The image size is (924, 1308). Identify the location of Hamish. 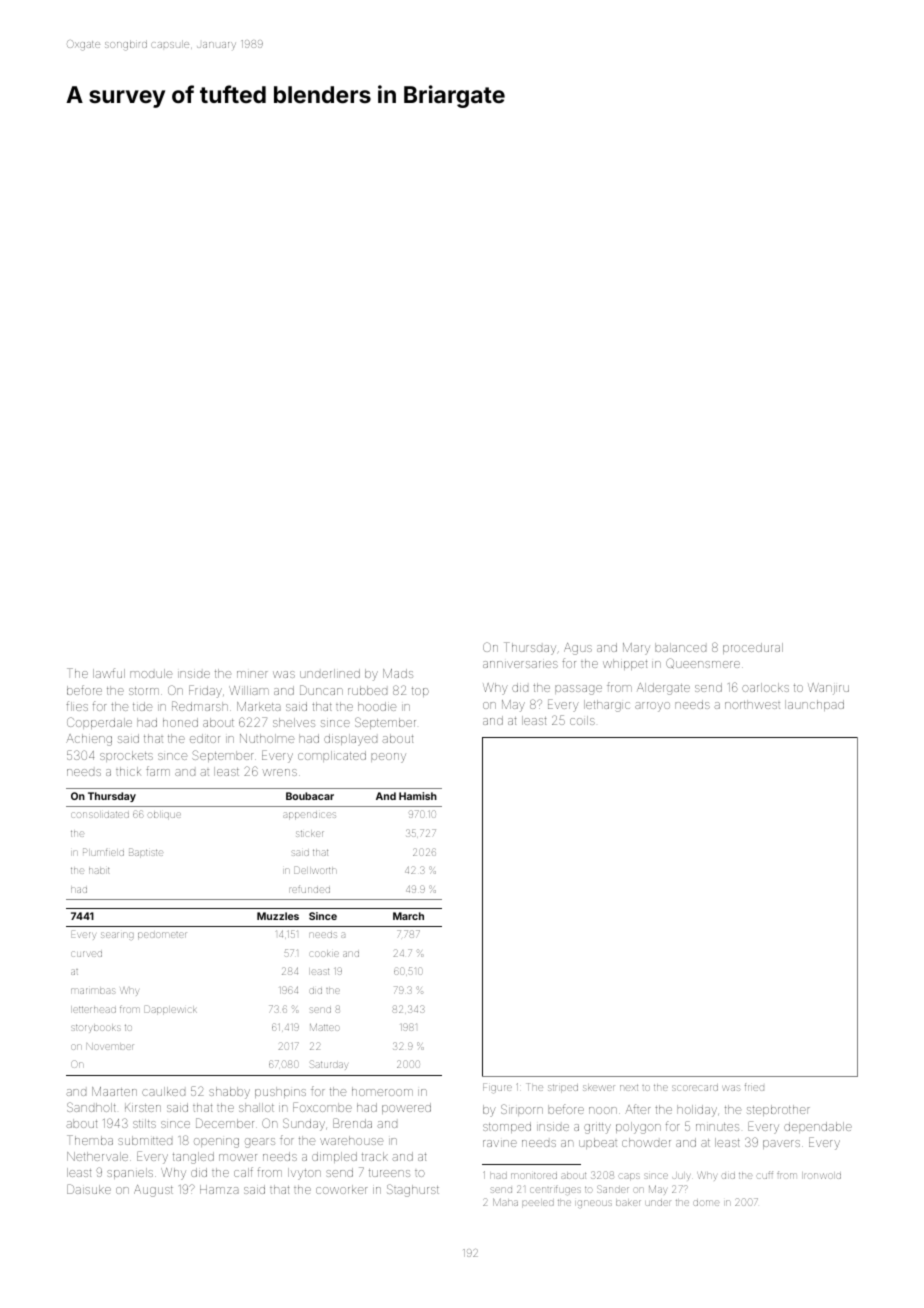
(418, 796).
